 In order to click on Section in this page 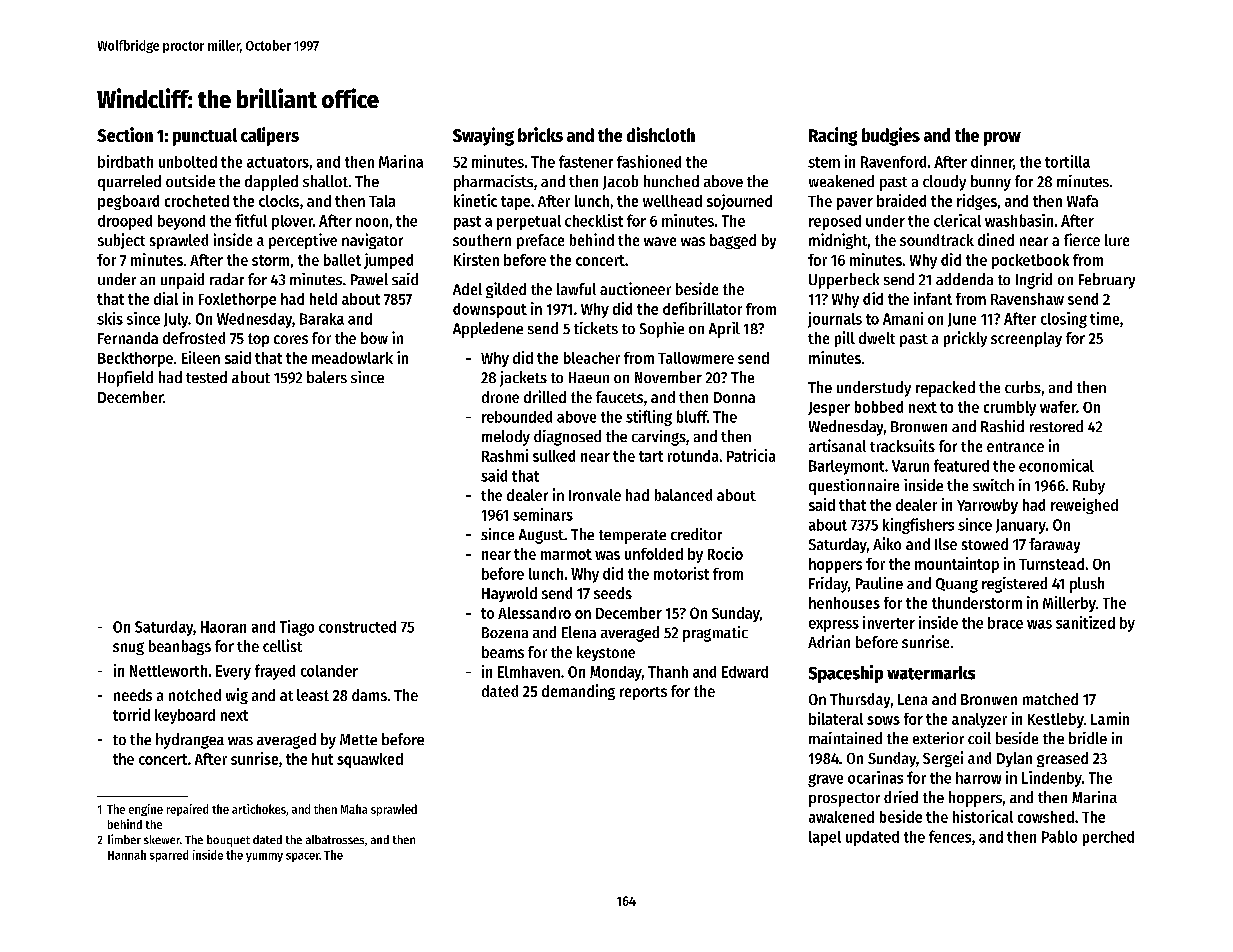, I will do `click(125, 134)`.
